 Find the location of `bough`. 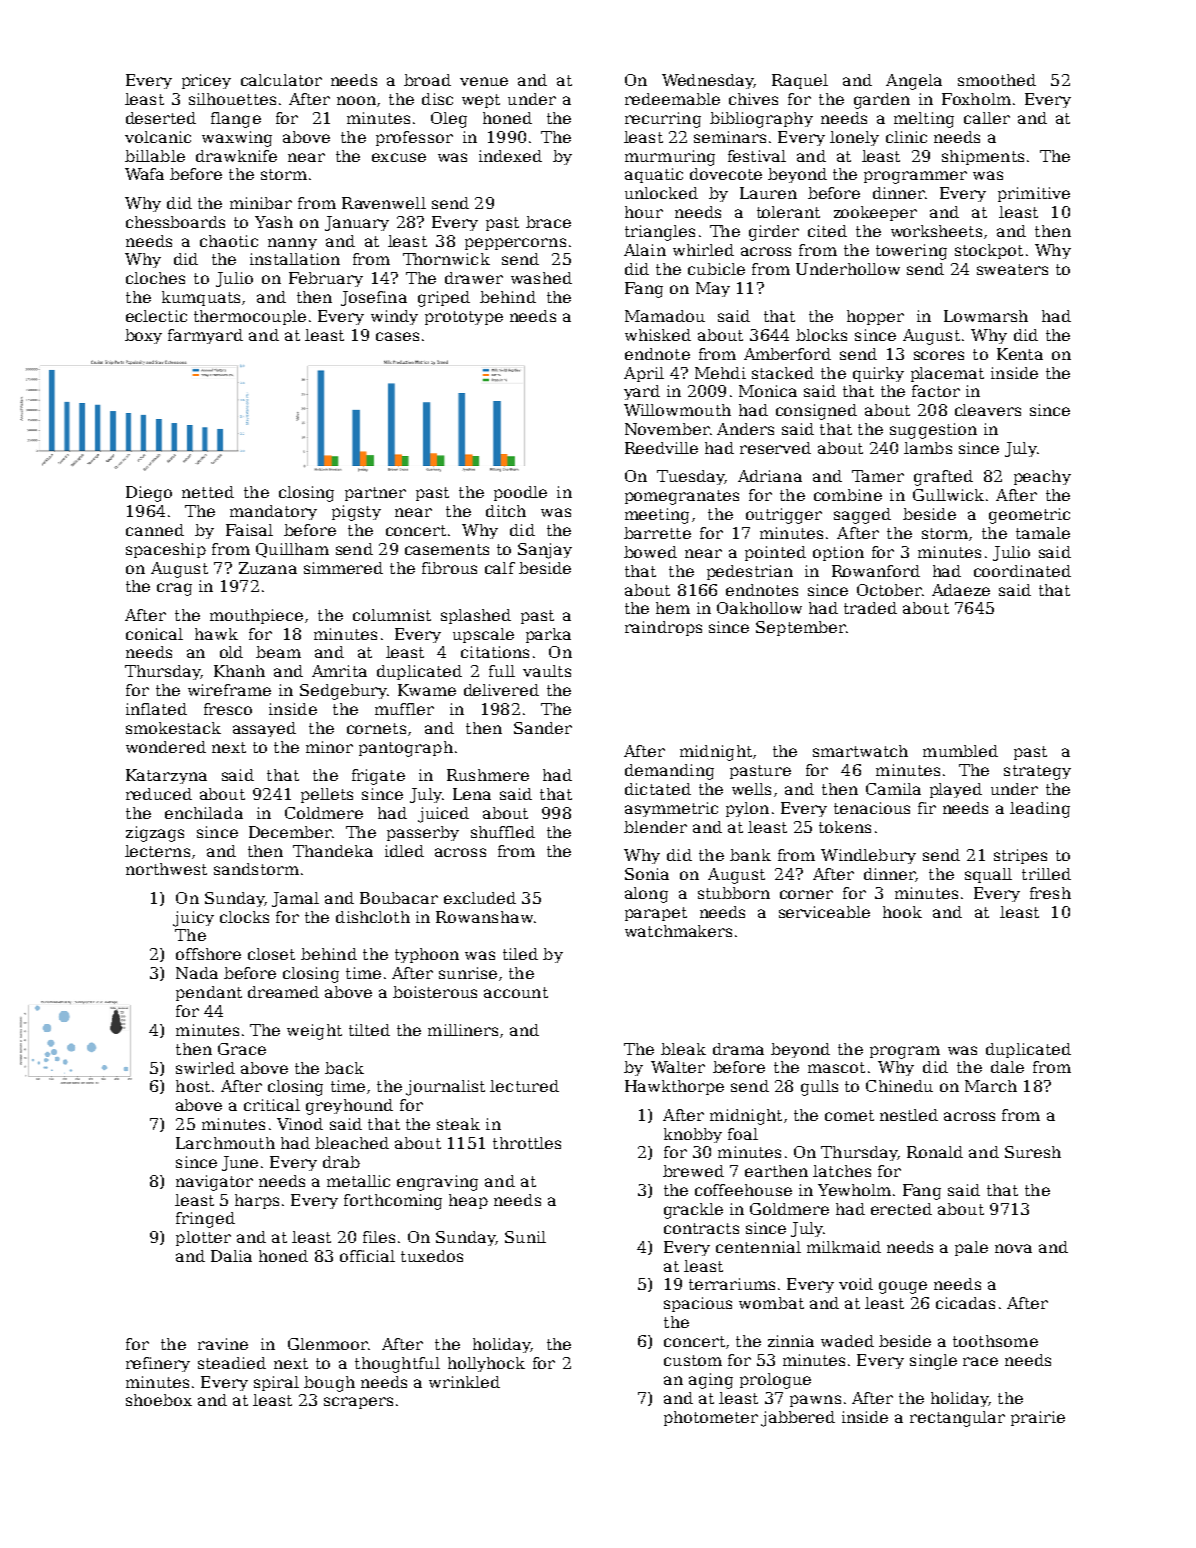

bough is located at coordinates (329, 1384).
